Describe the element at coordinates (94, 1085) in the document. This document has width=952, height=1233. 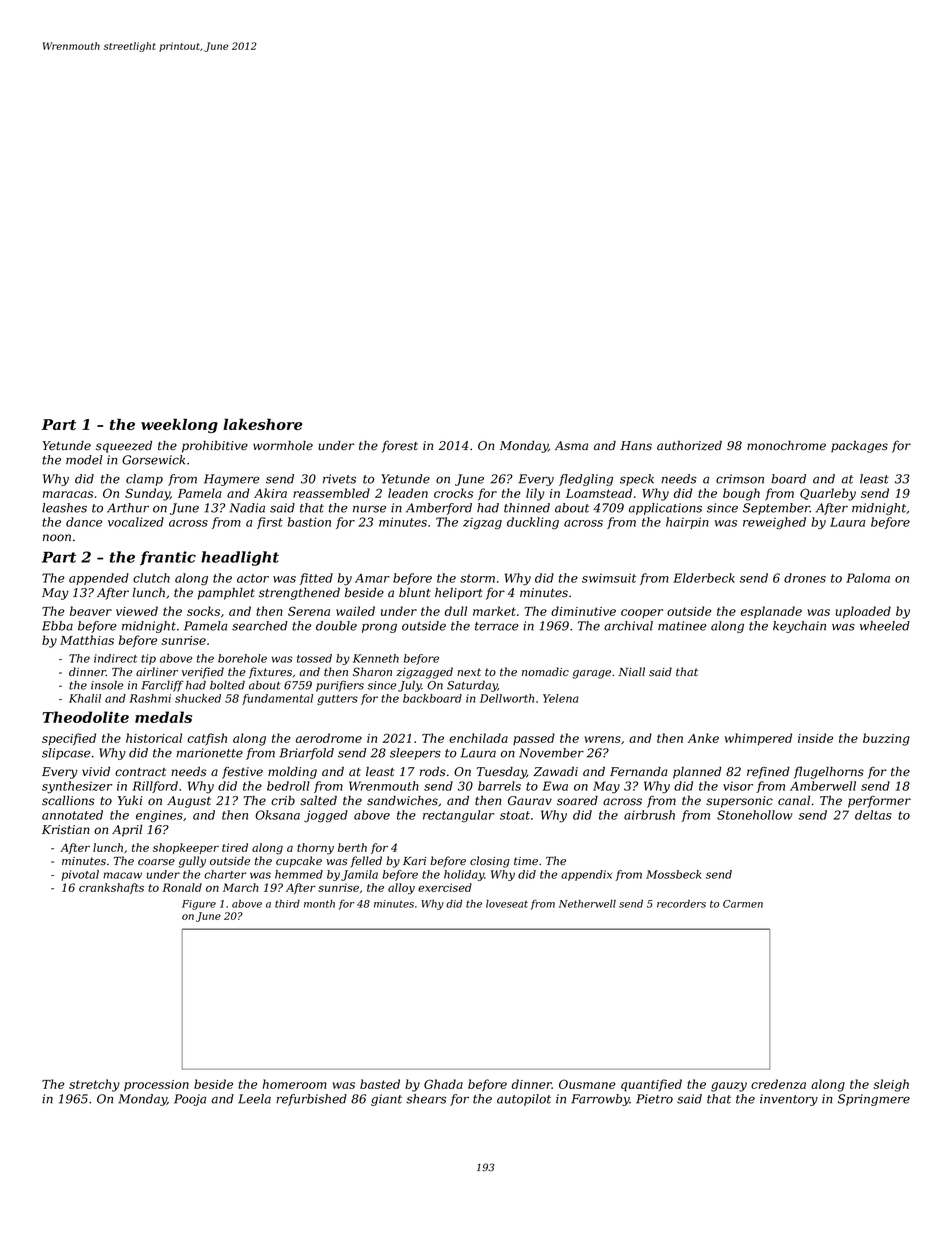
I see `stretchy` at that location.
